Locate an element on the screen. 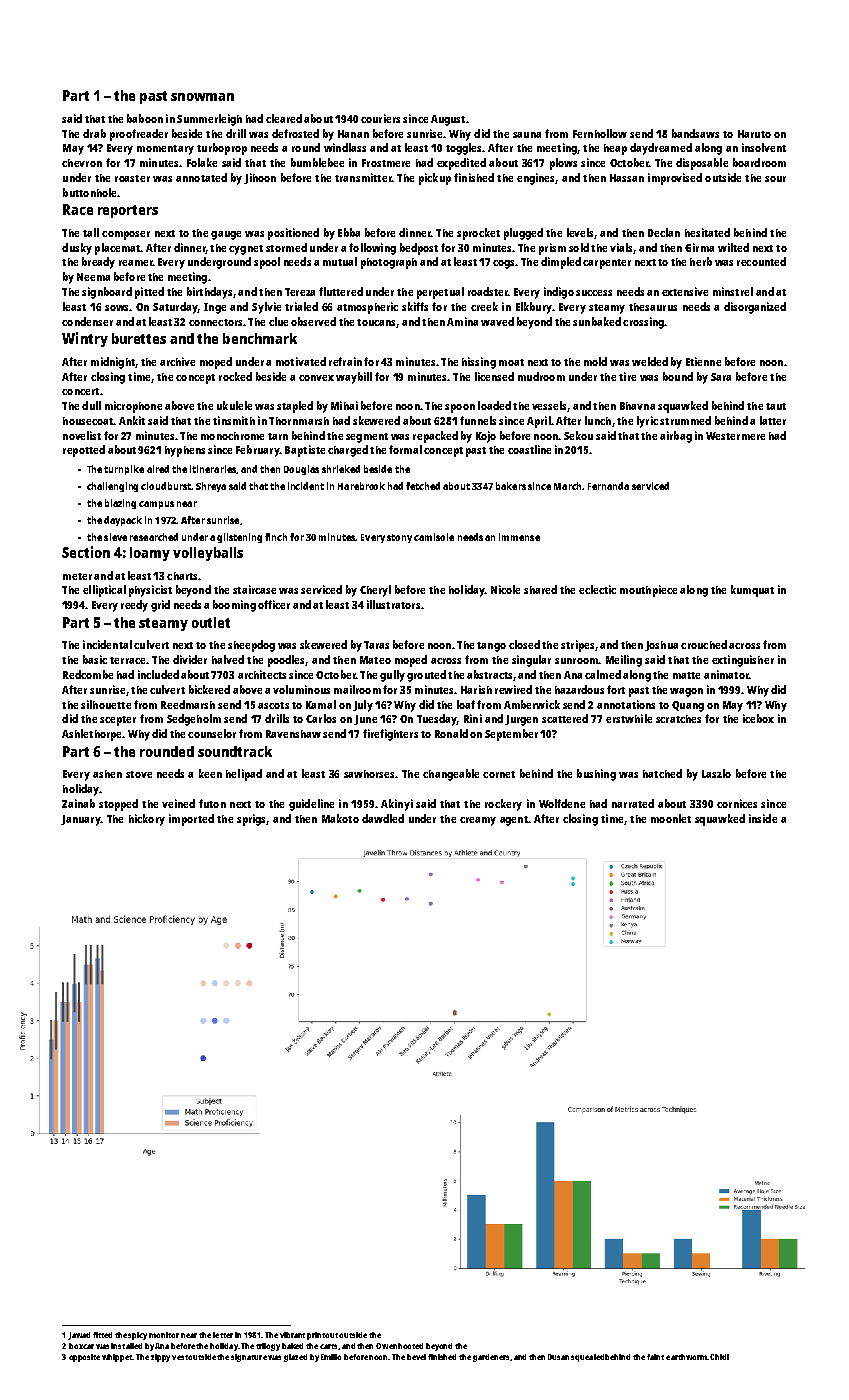  mouthpiece is located at coordinates (648, 591).
